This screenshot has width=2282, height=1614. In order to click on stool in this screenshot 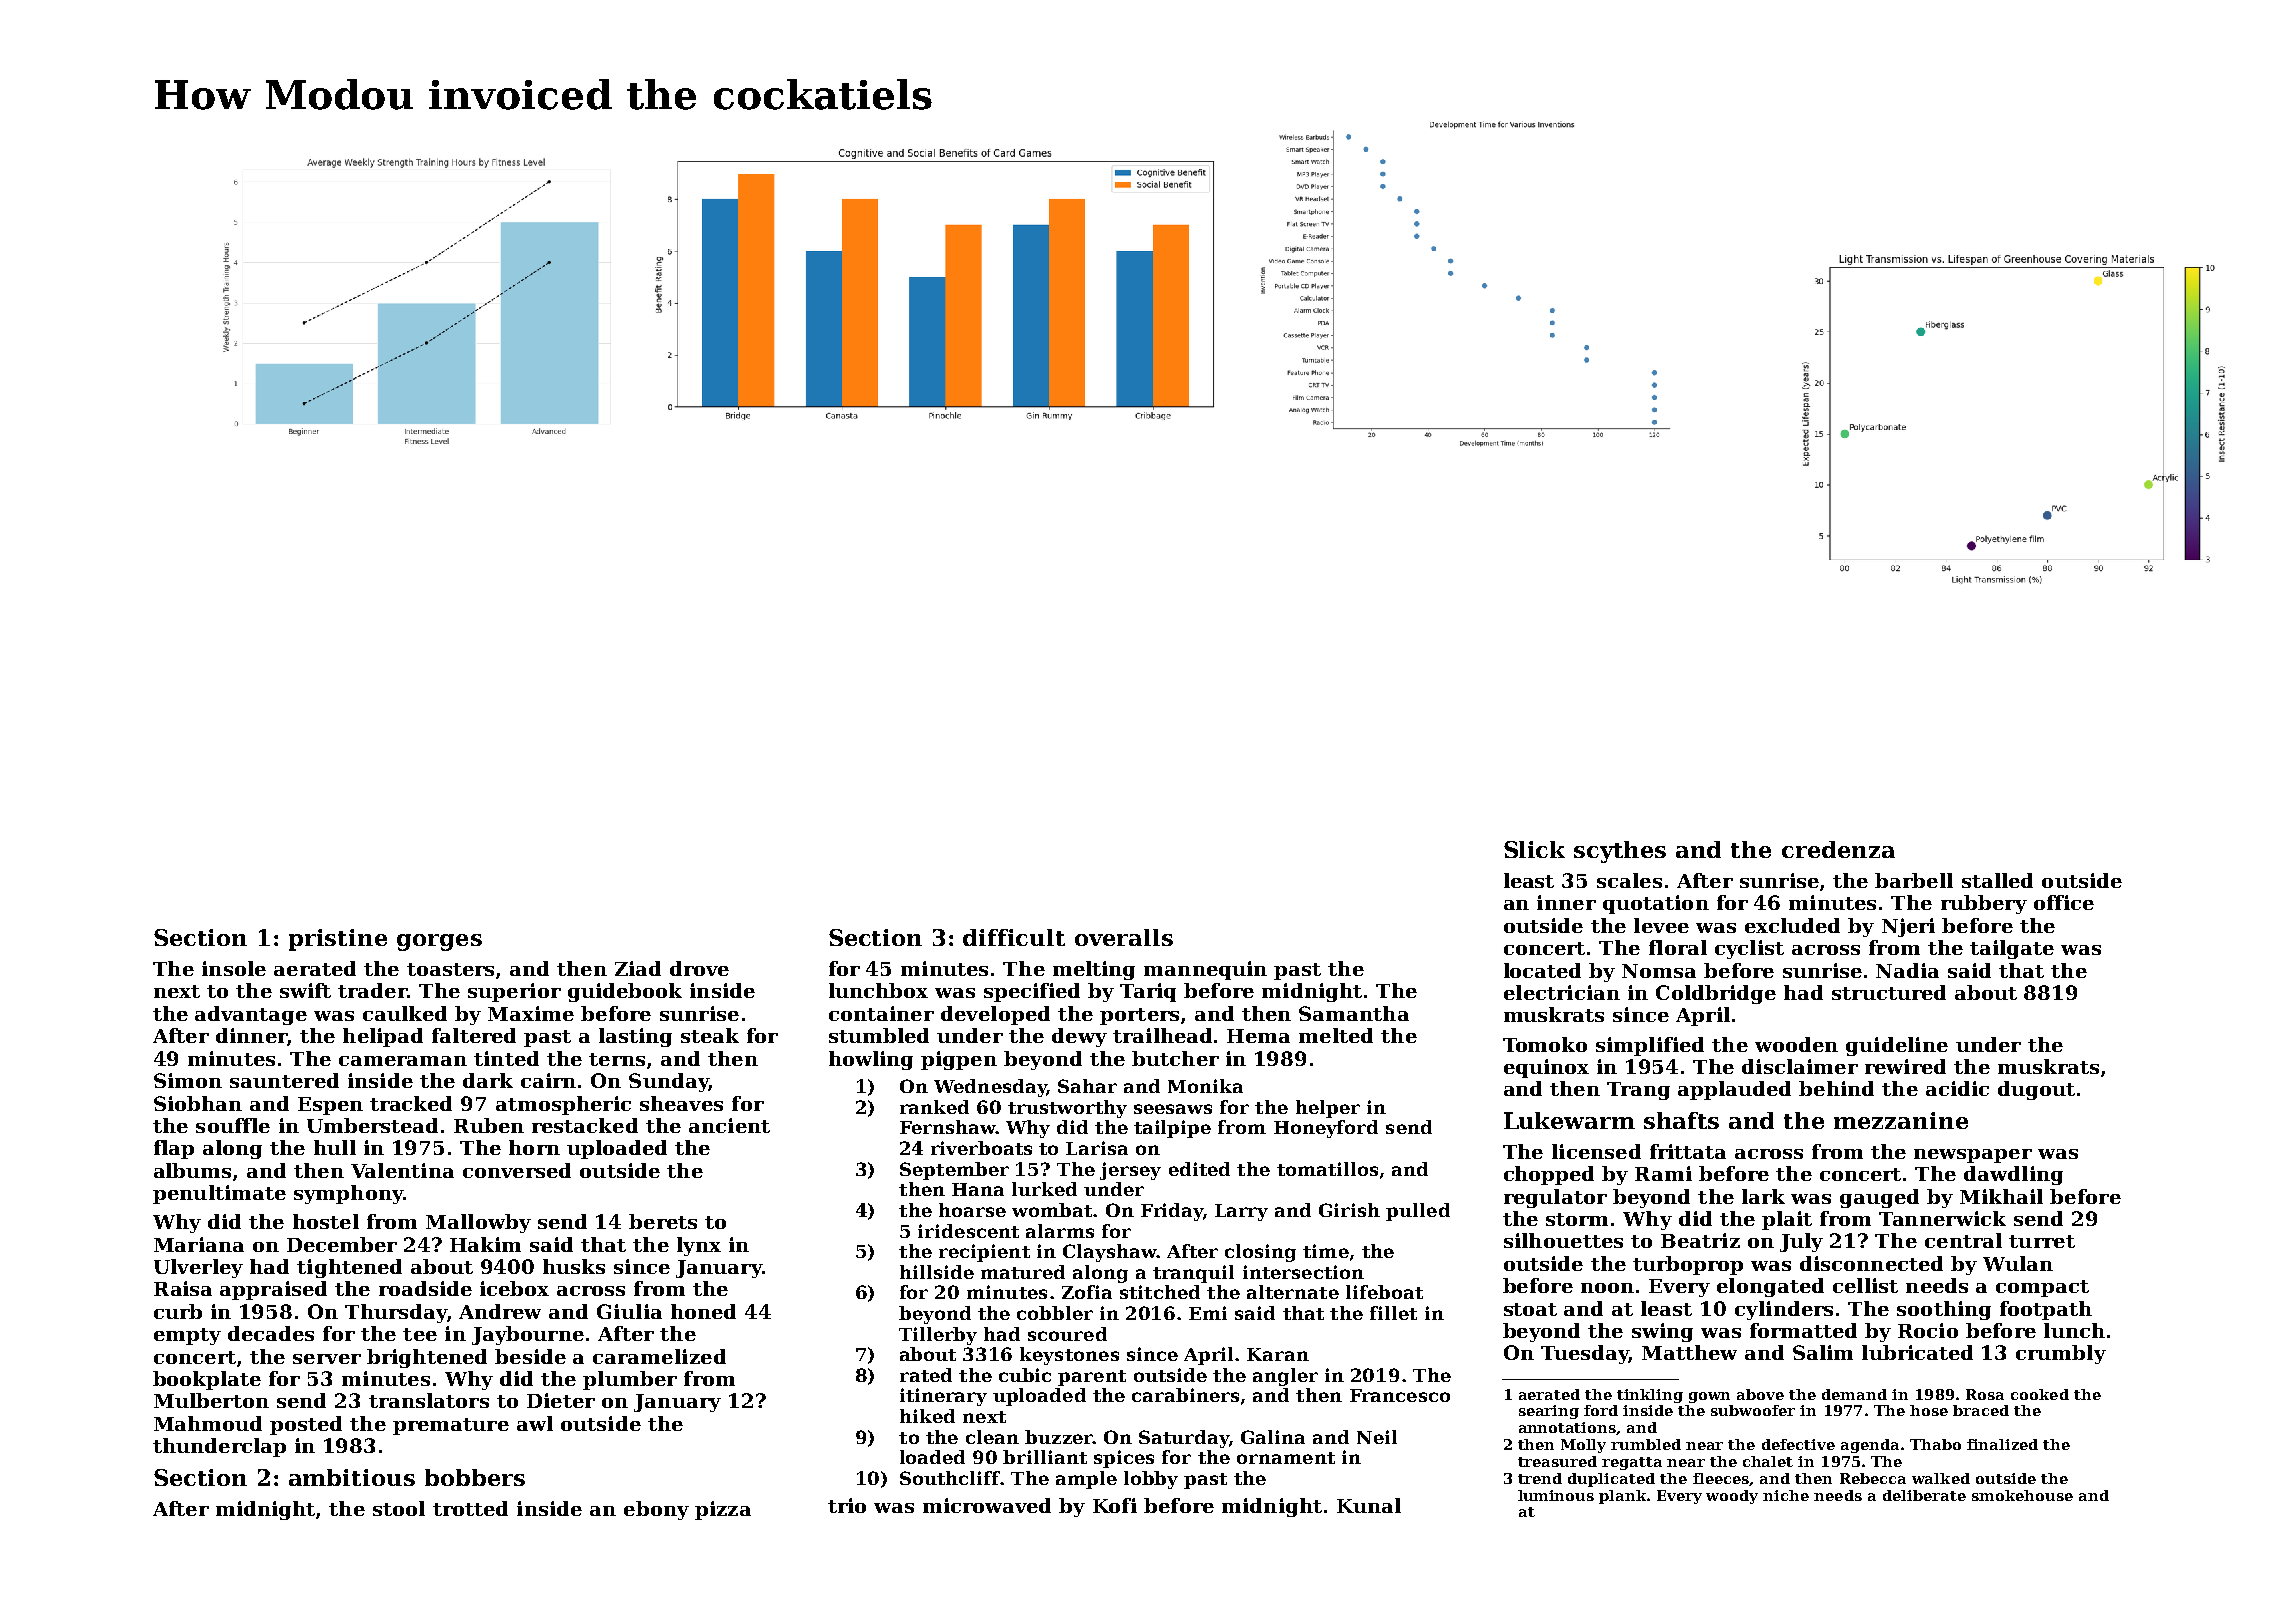, I will do `click(399, 1508)`.
